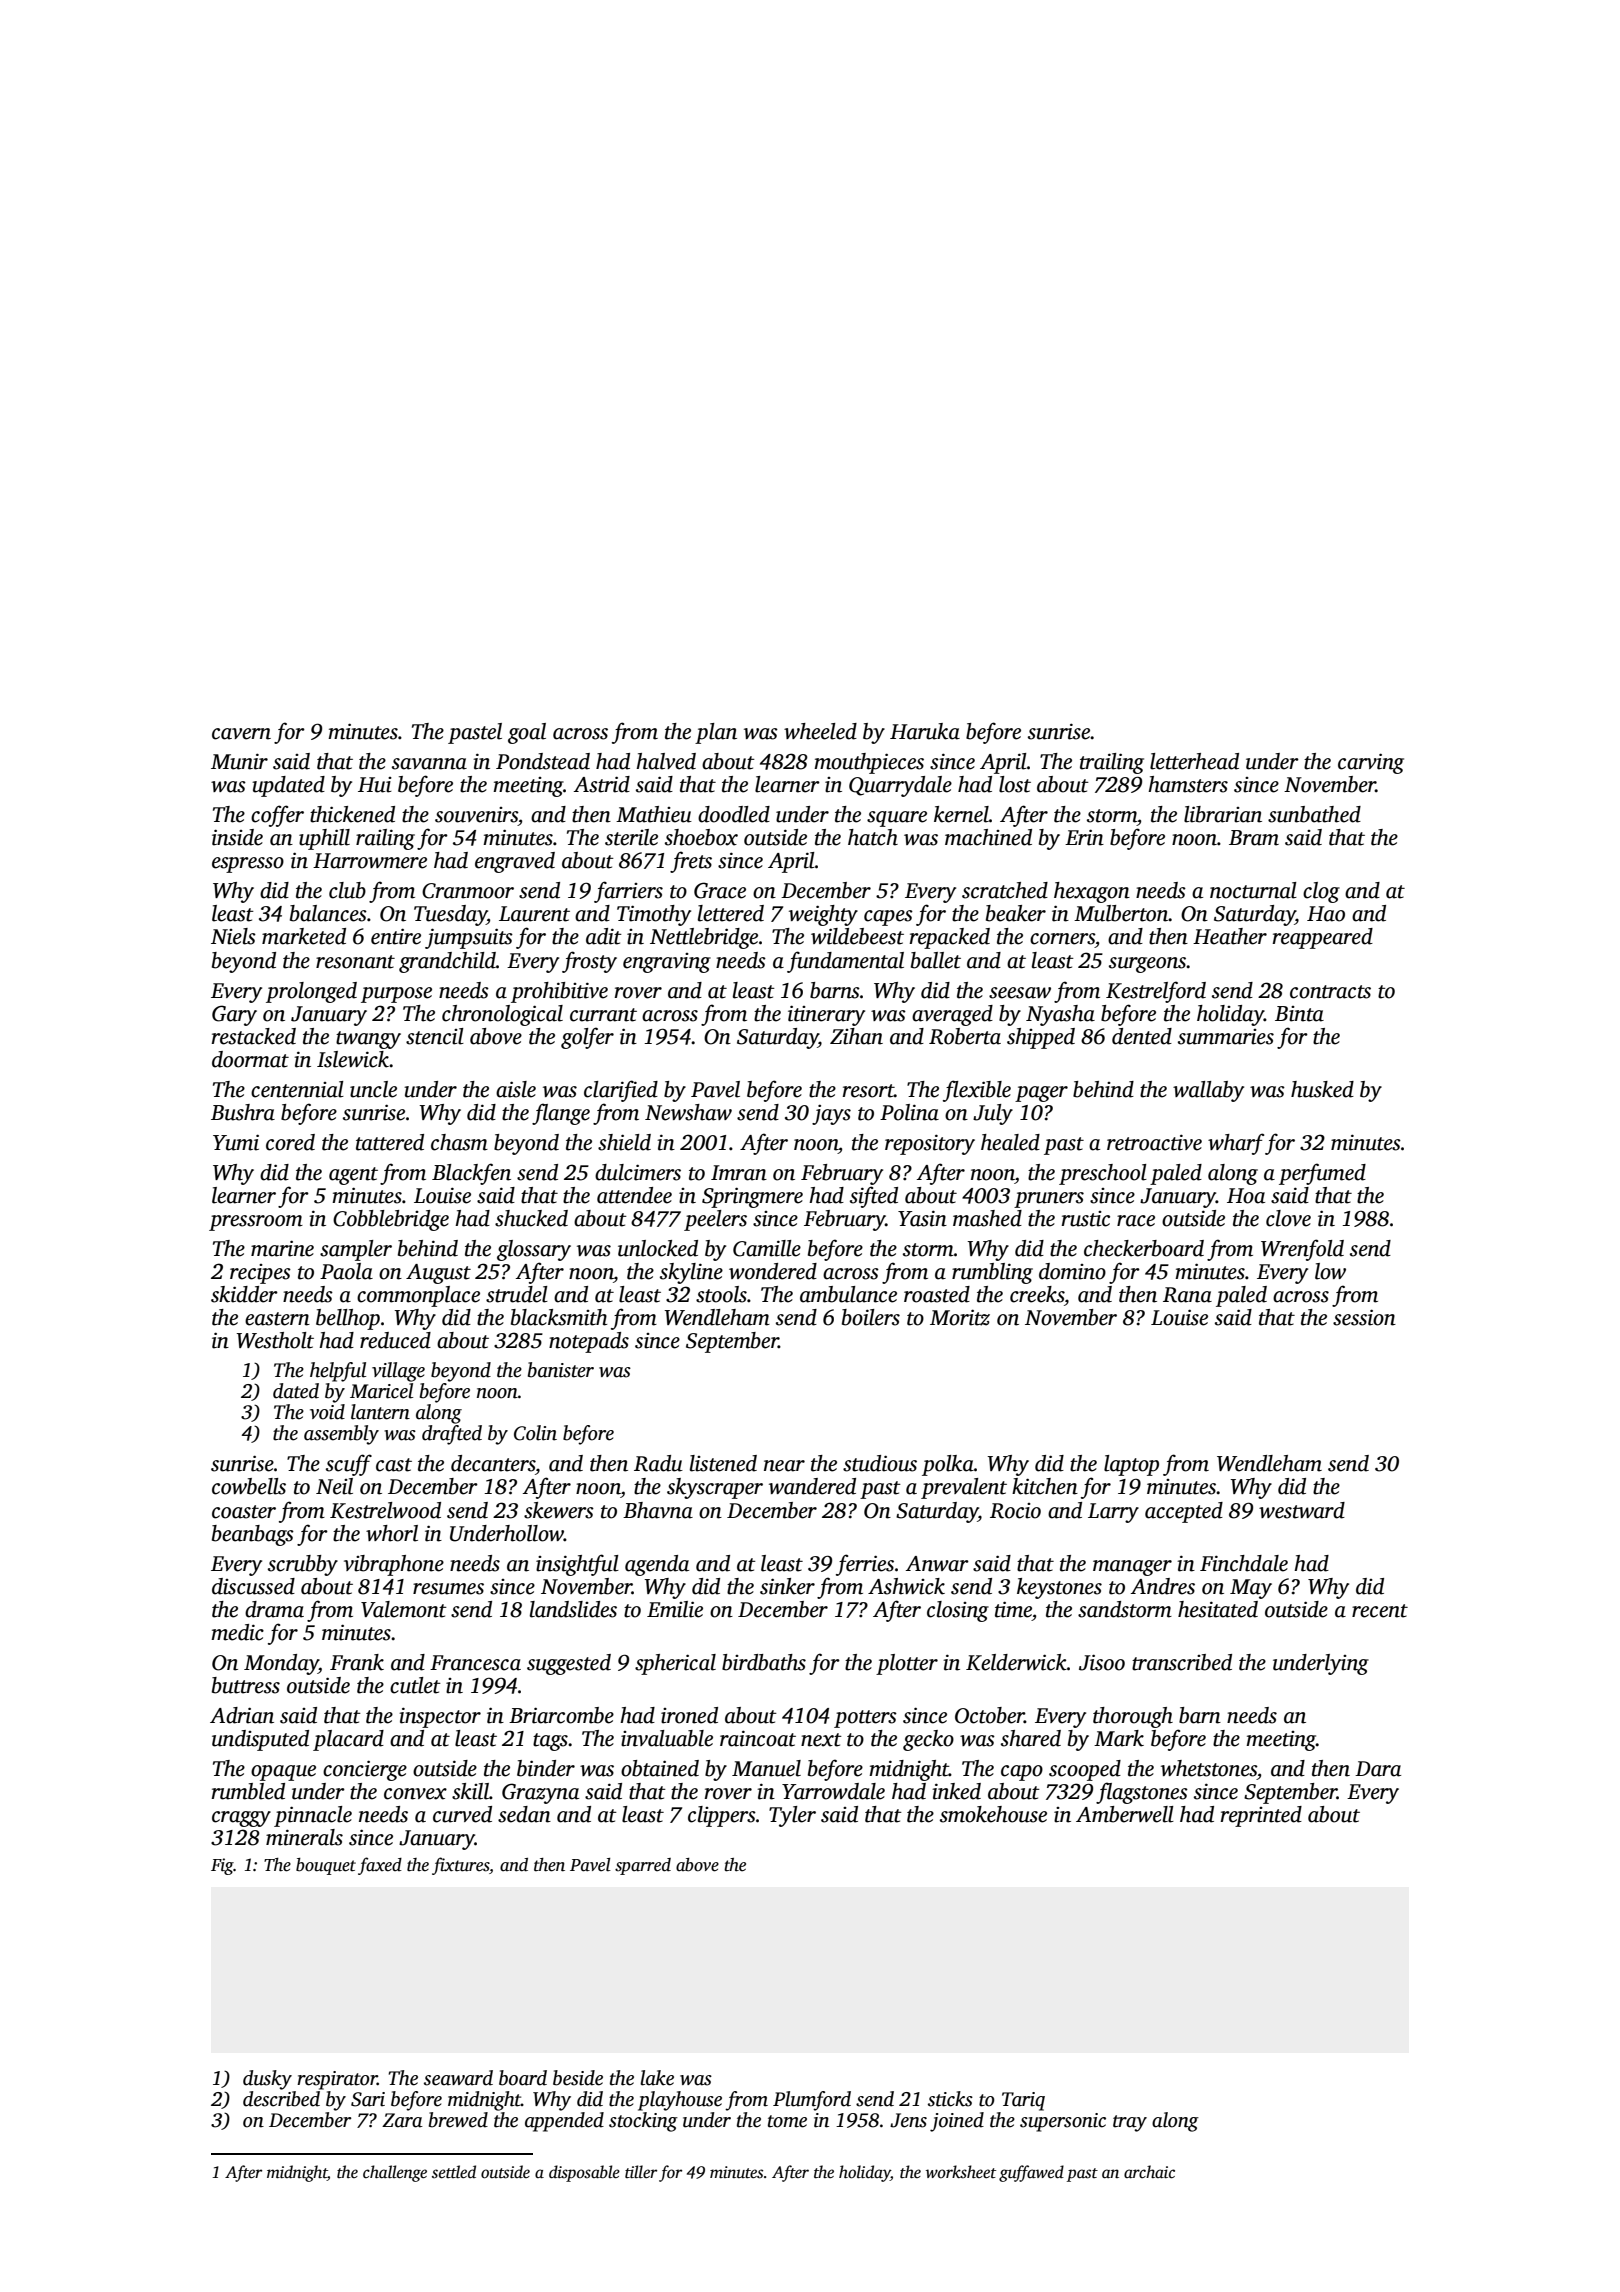  Describe the element at coordinates (222, 1866) in the screenshot. I see `Fig` at that location.
